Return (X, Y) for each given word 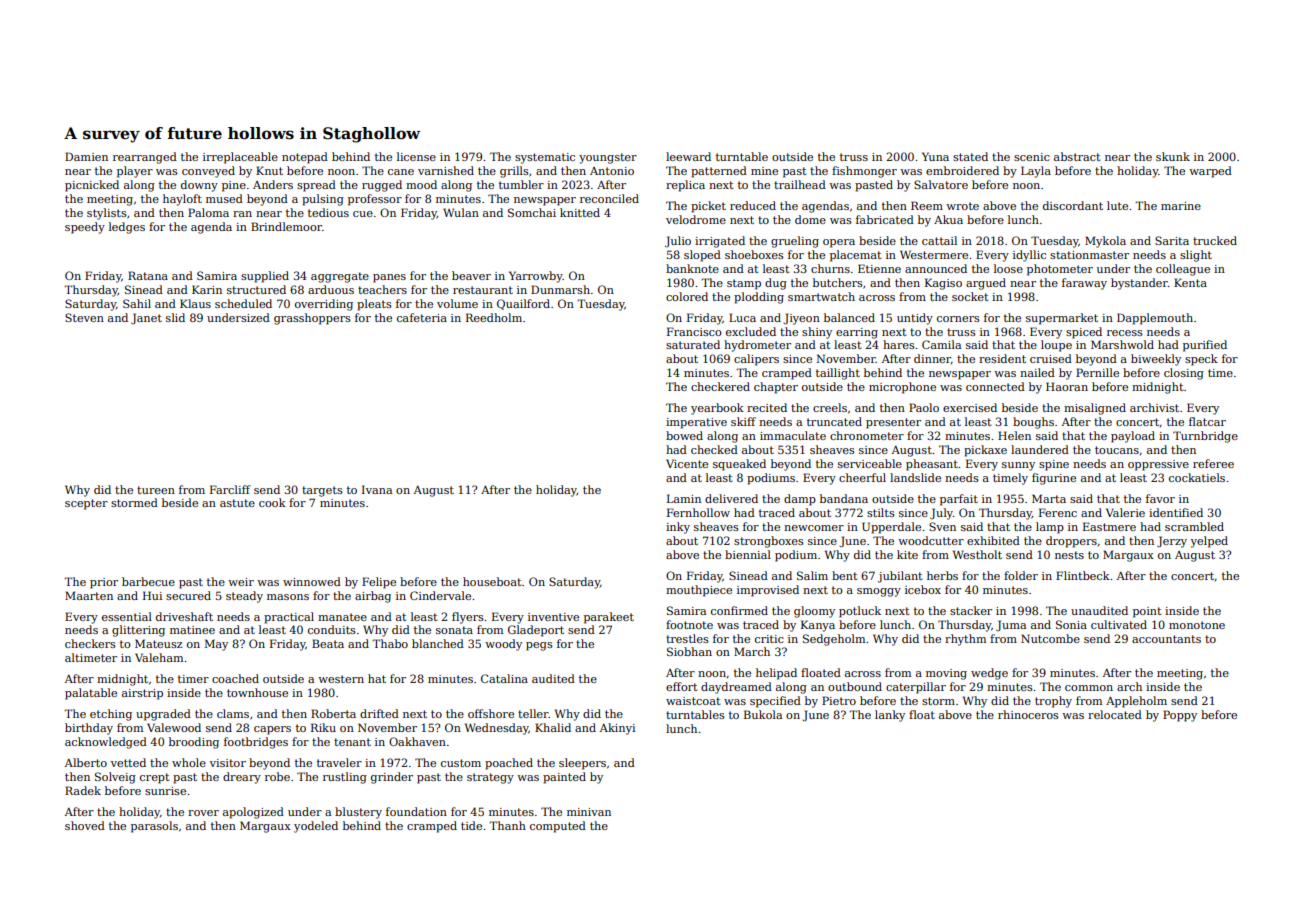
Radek (83, 790)
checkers (90, 643)
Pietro (839, 700)
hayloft (182, 200)
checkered (720, 386)
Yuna (935, 156)
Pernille (1097, 372)
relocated (1115, 714)
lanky (890, 716)
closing (1184, 374)
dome (810, 219)
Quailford (523, 304)
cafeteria (422, 317)
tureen (156, 490)
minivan (589, 812)
